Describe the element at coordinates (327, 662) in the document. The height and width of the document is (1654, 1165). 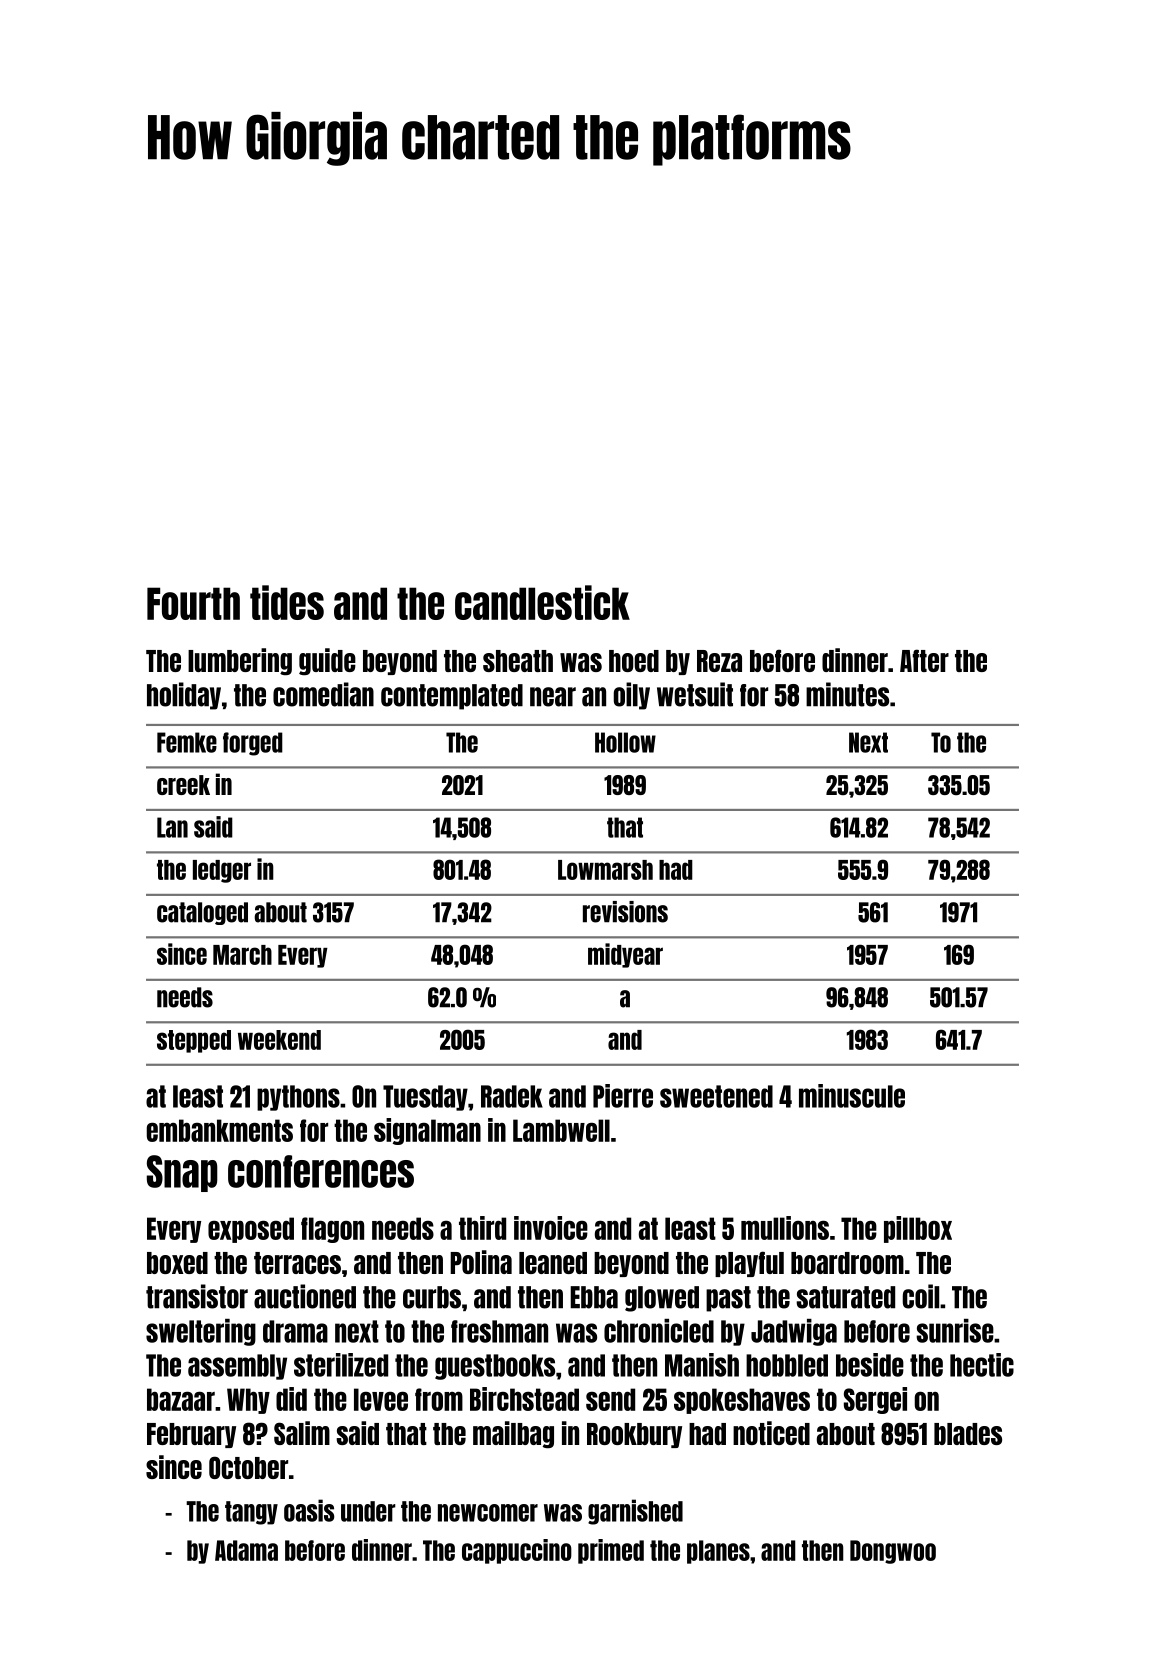
I see `guide` at that location.
